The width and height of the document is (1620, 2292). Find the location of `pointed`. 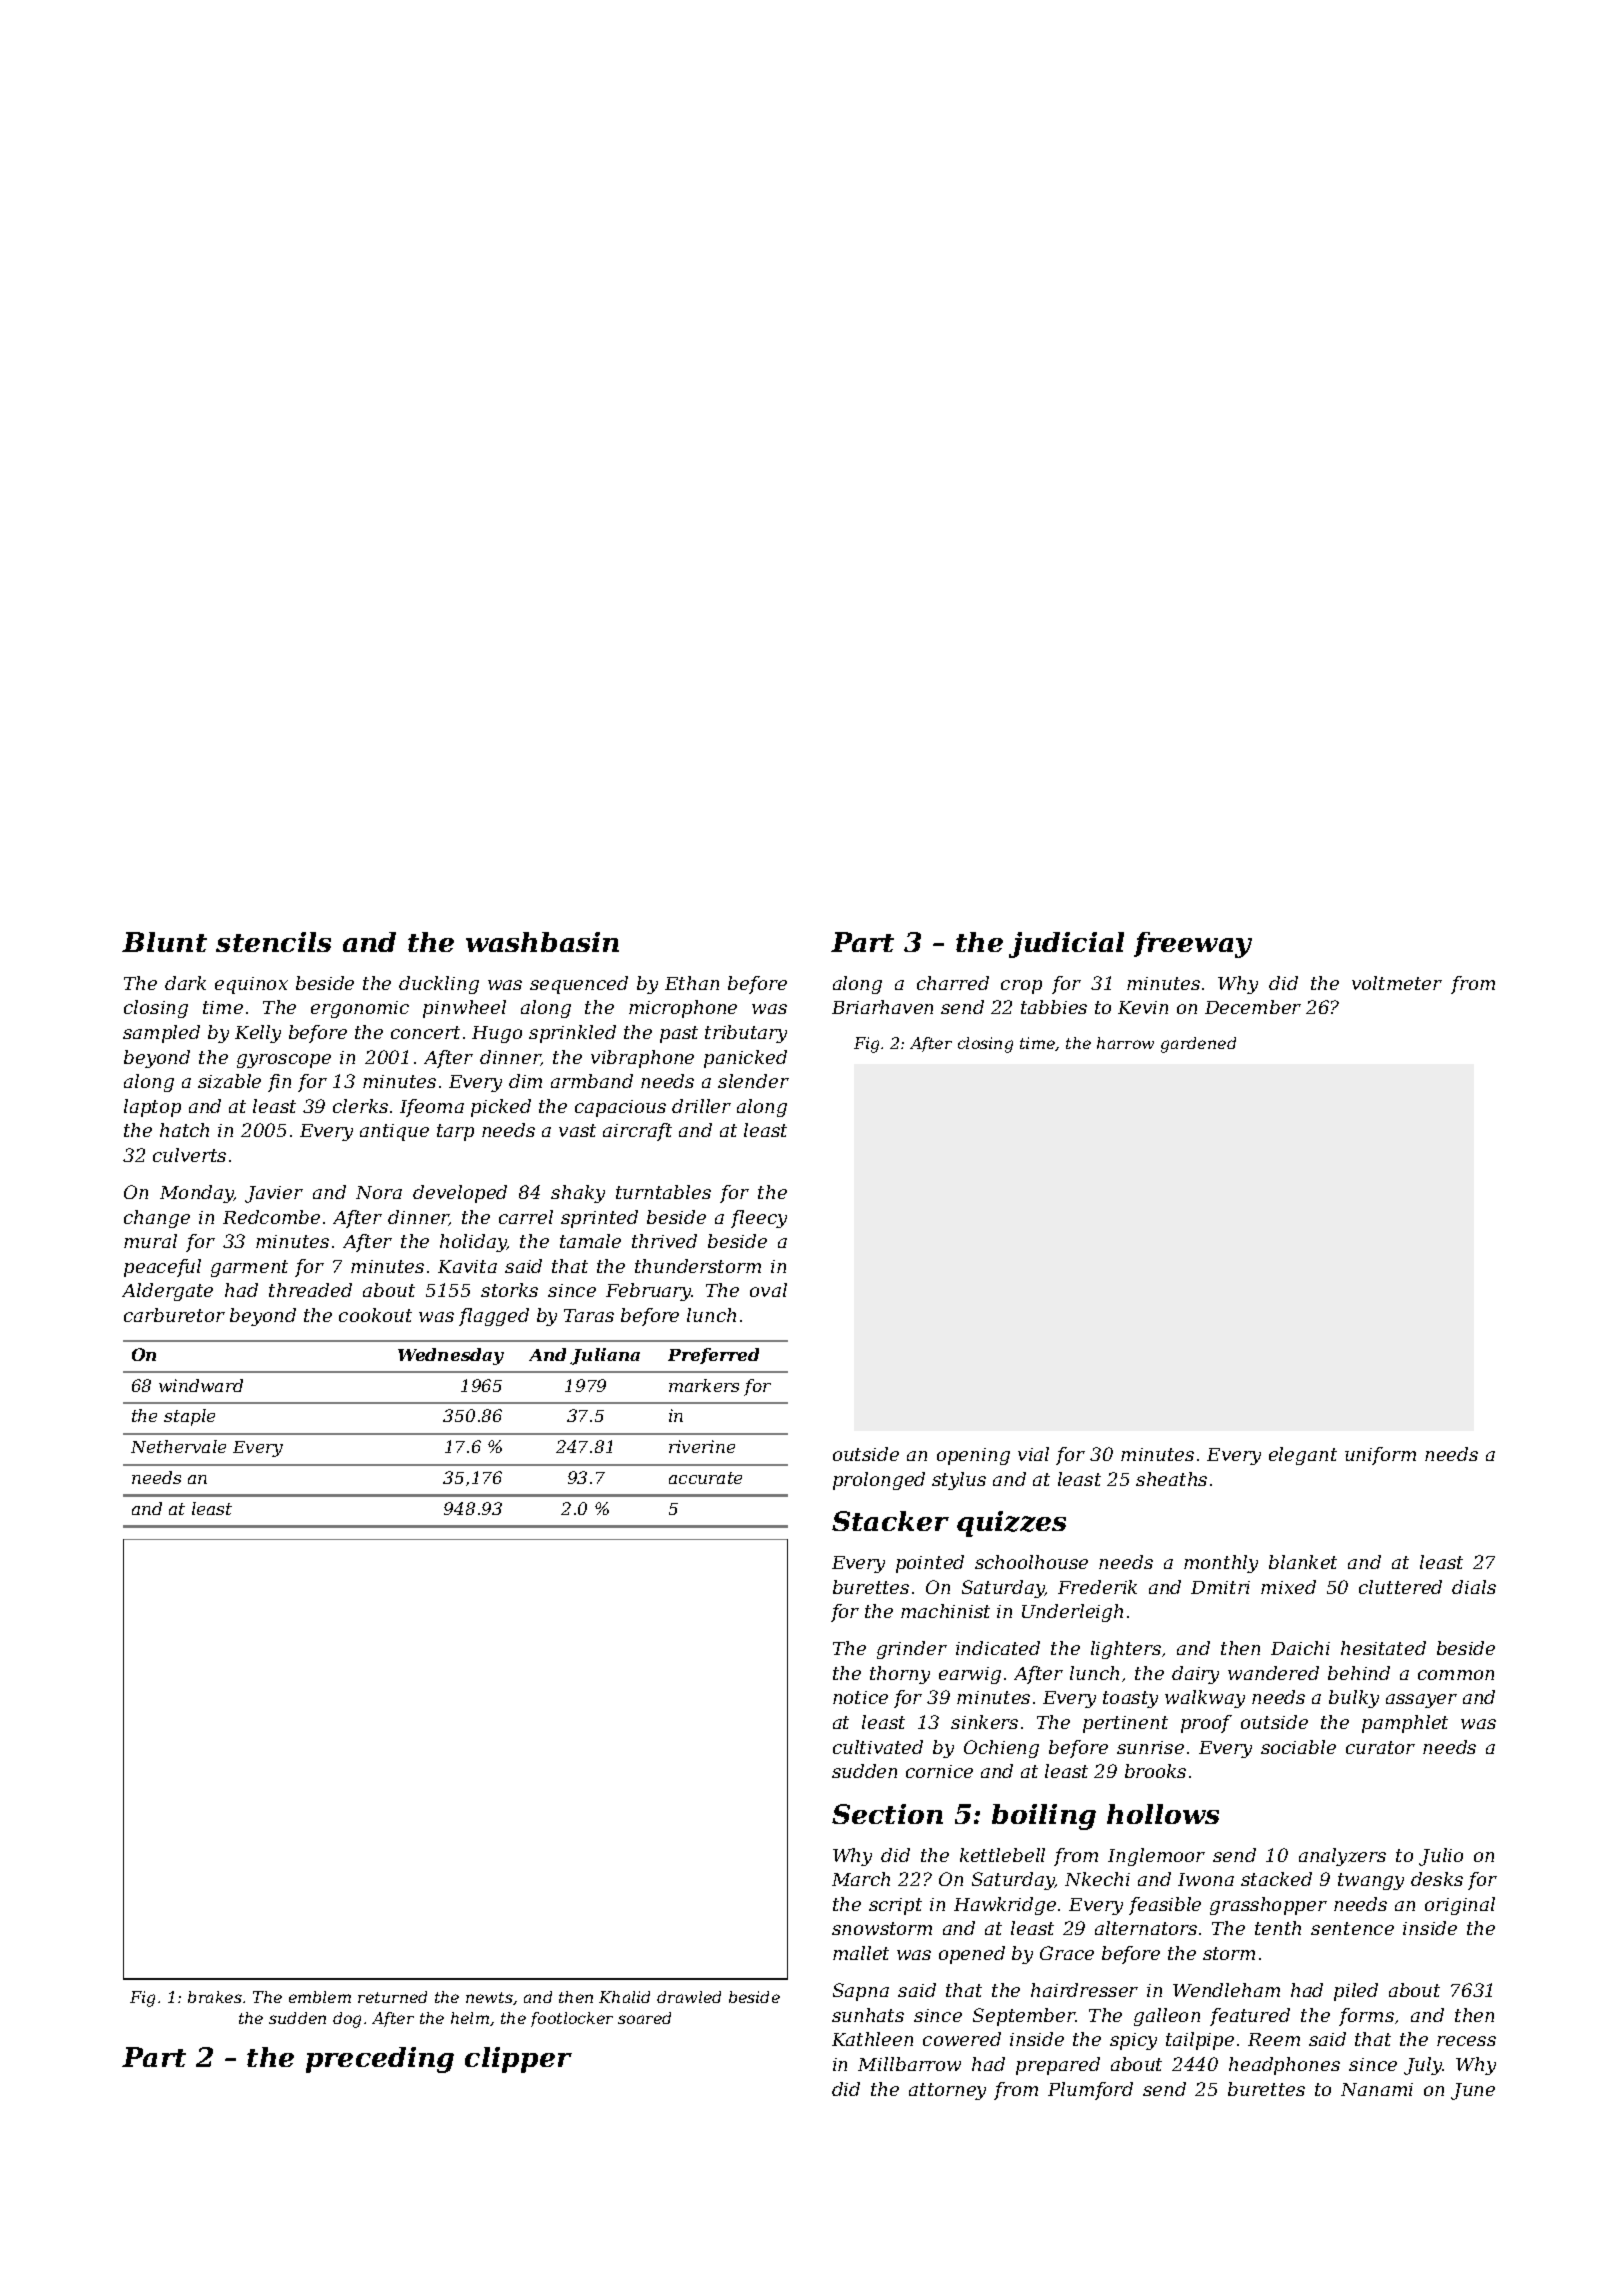

pointed is located at coordinates (930, 1564).
